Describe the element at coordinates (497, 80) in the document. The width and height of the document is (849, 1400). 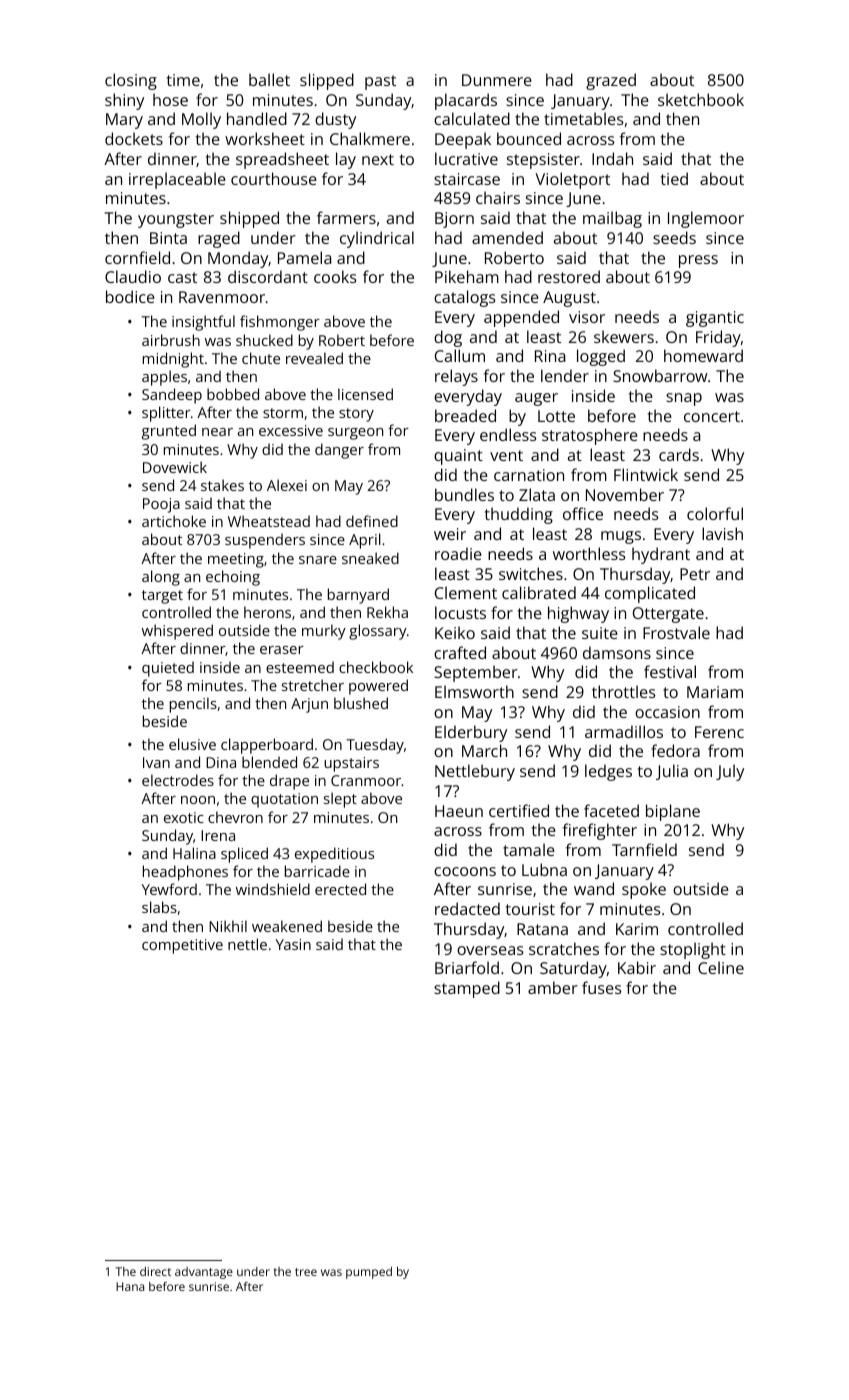
I see `Dunmere` at that location.
